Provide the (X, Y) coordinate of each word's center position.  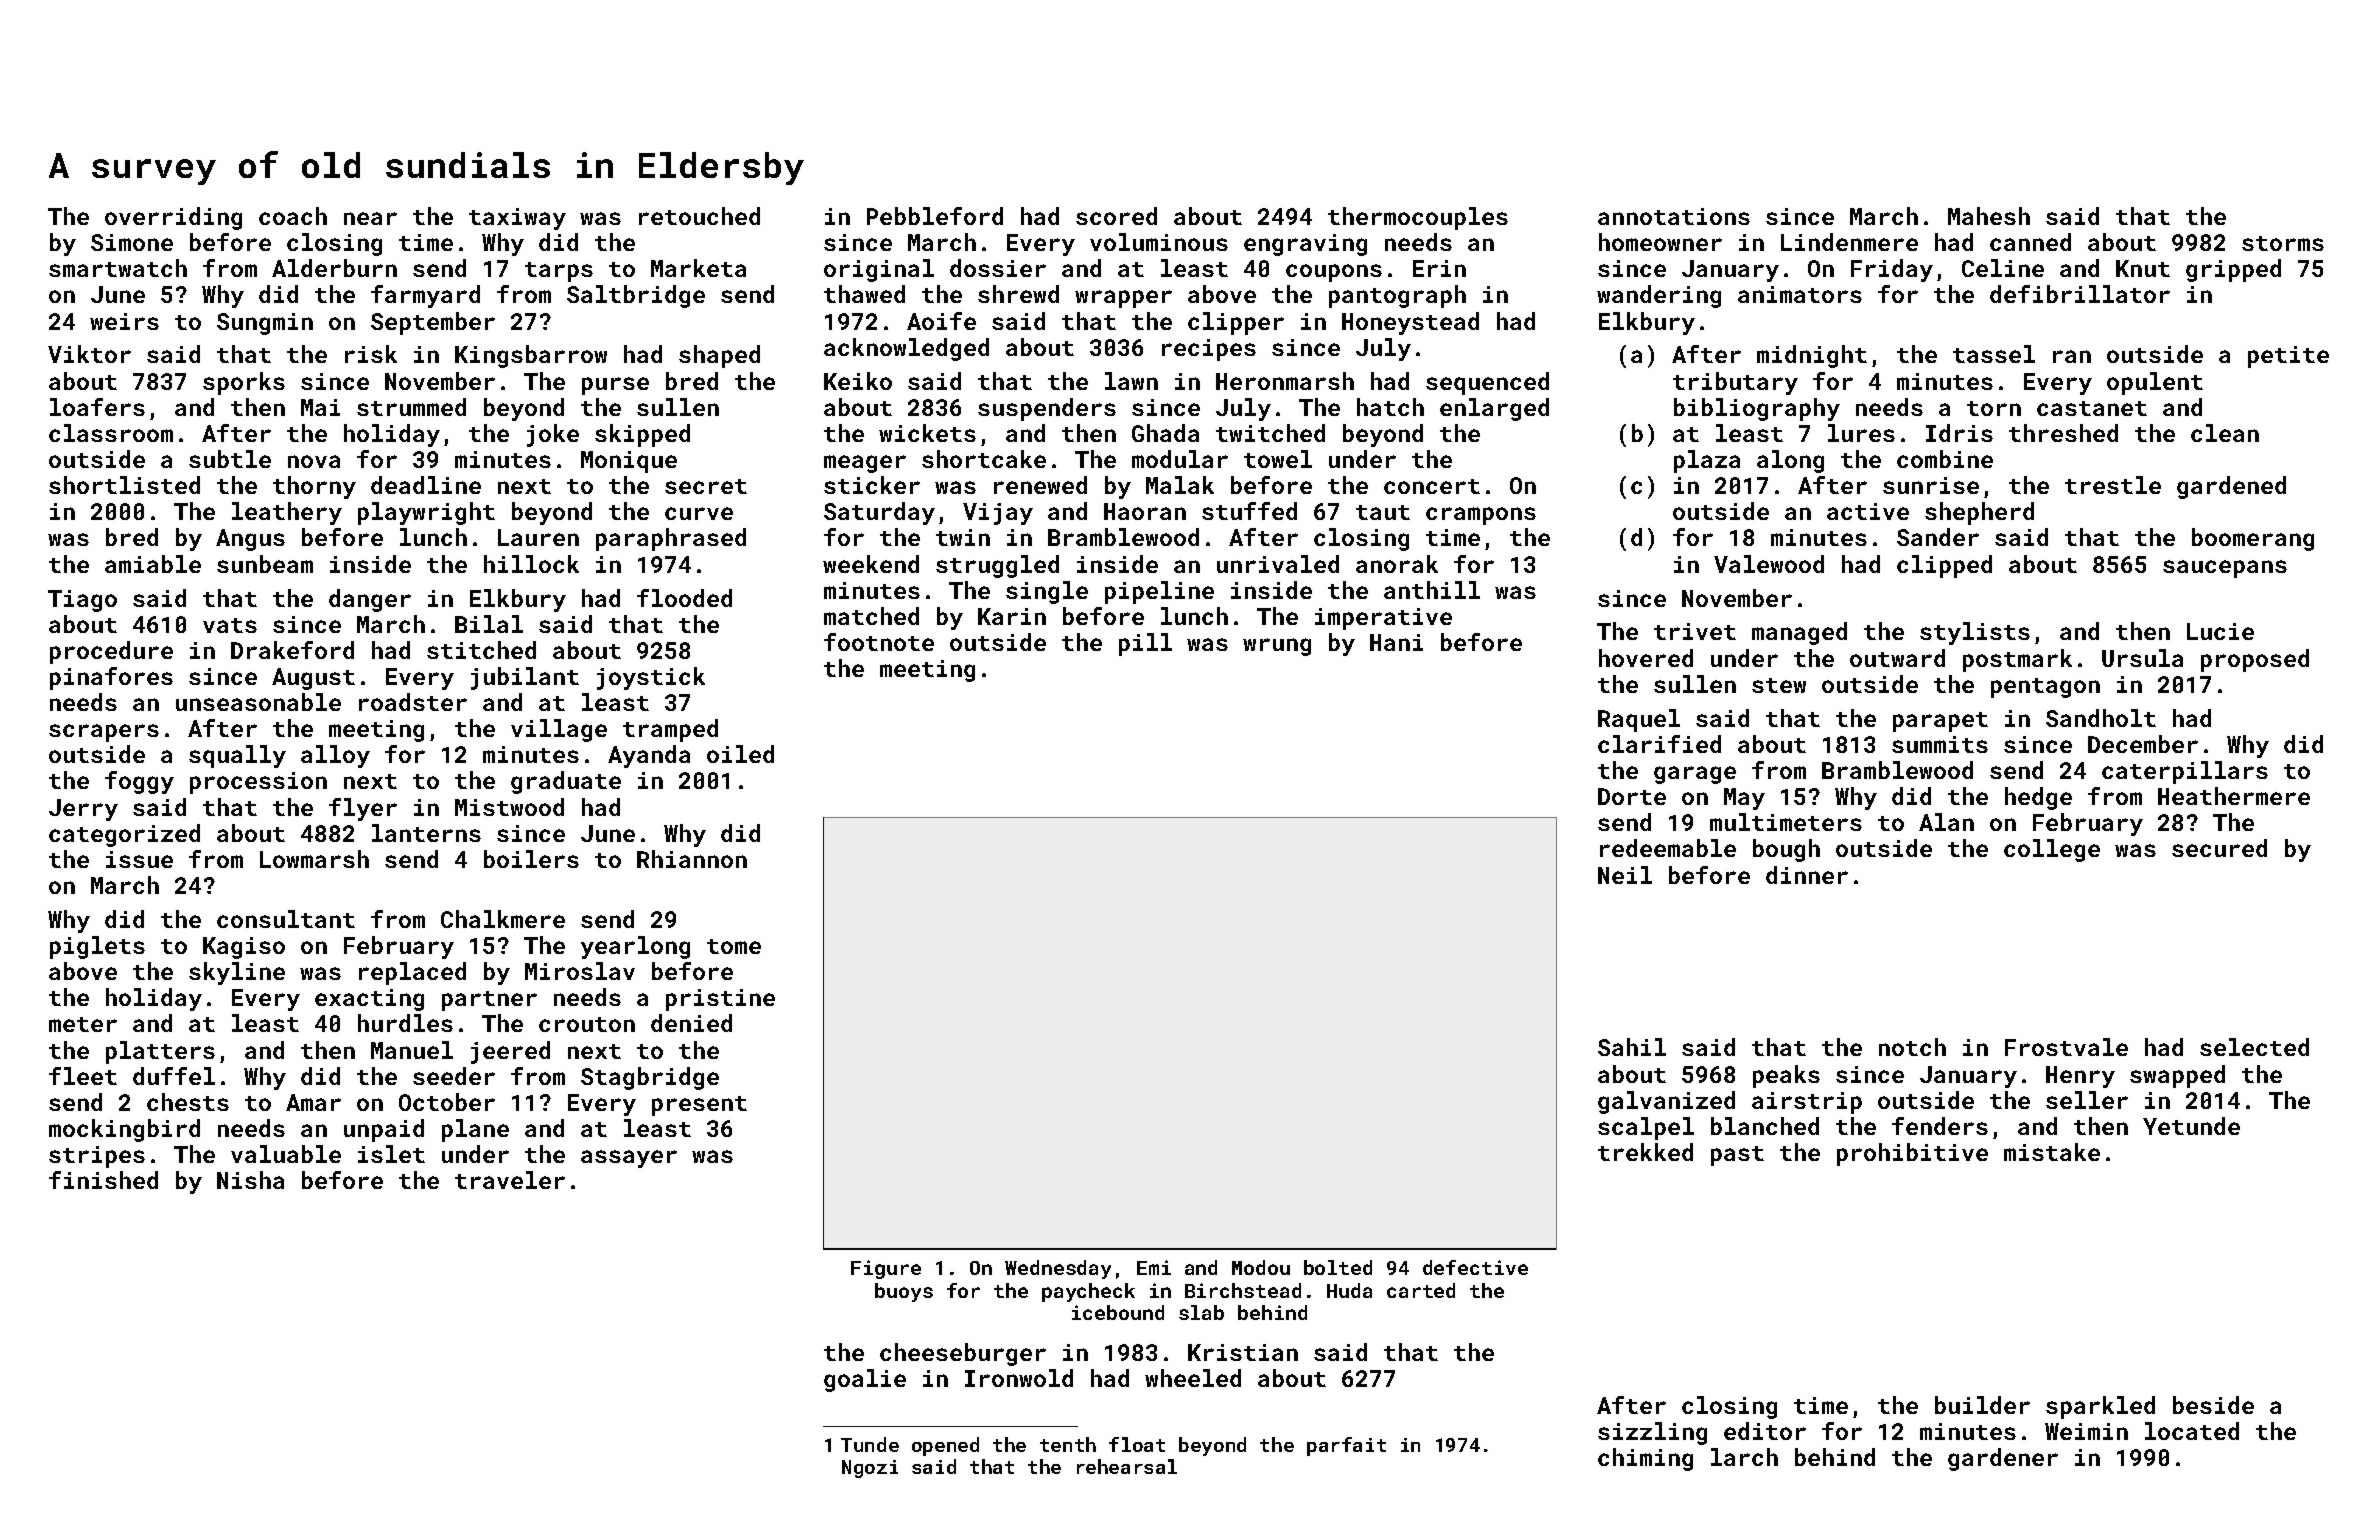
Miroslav (580, 971)
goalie (865, 1380)
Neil (1625, 875)
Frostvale (2066, 1047)
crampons (1481, 516)
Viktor (89, 354)
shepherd (1979, 513)
